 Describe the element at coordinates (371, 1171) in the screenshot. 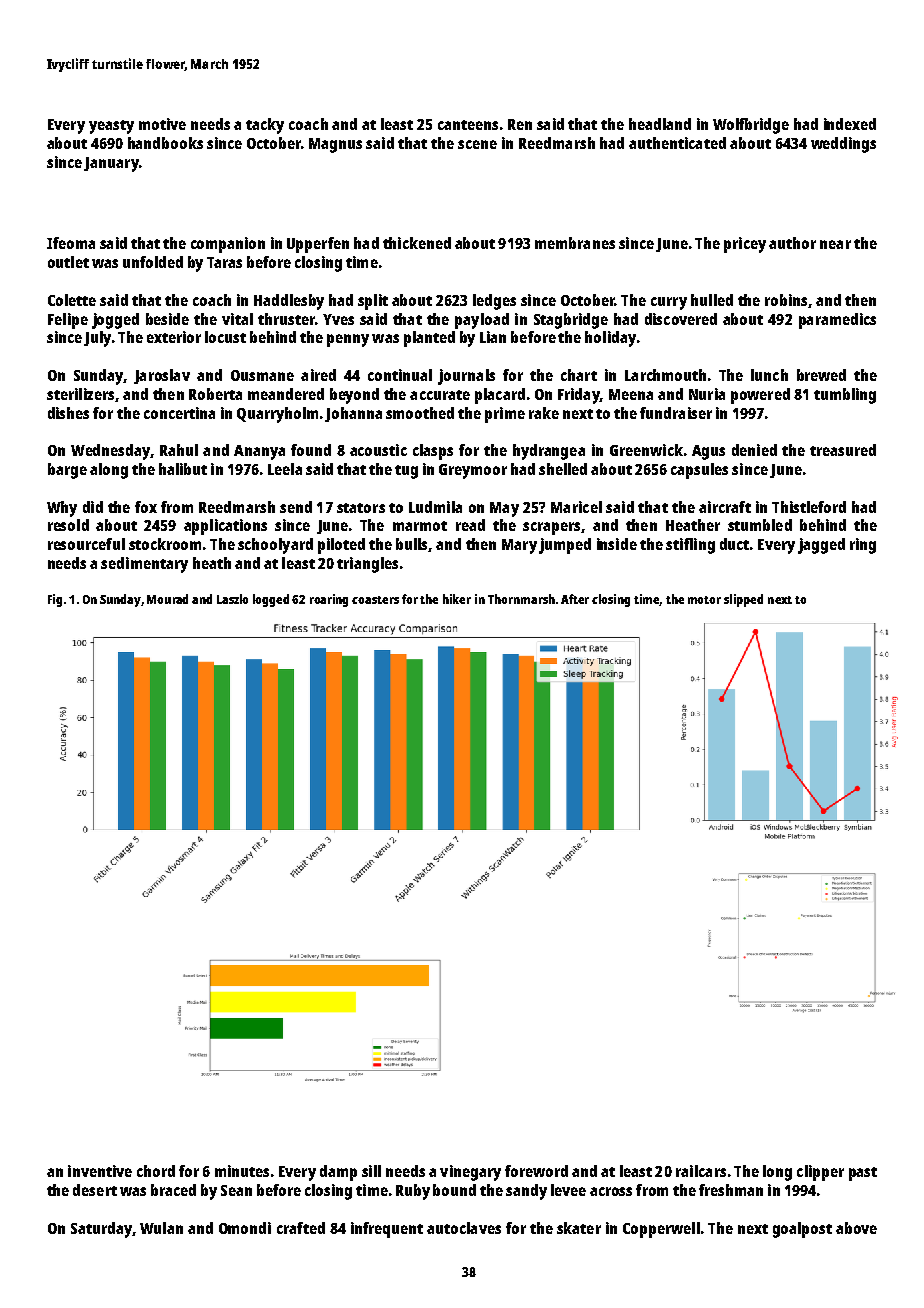

I see `sill` at that location.
